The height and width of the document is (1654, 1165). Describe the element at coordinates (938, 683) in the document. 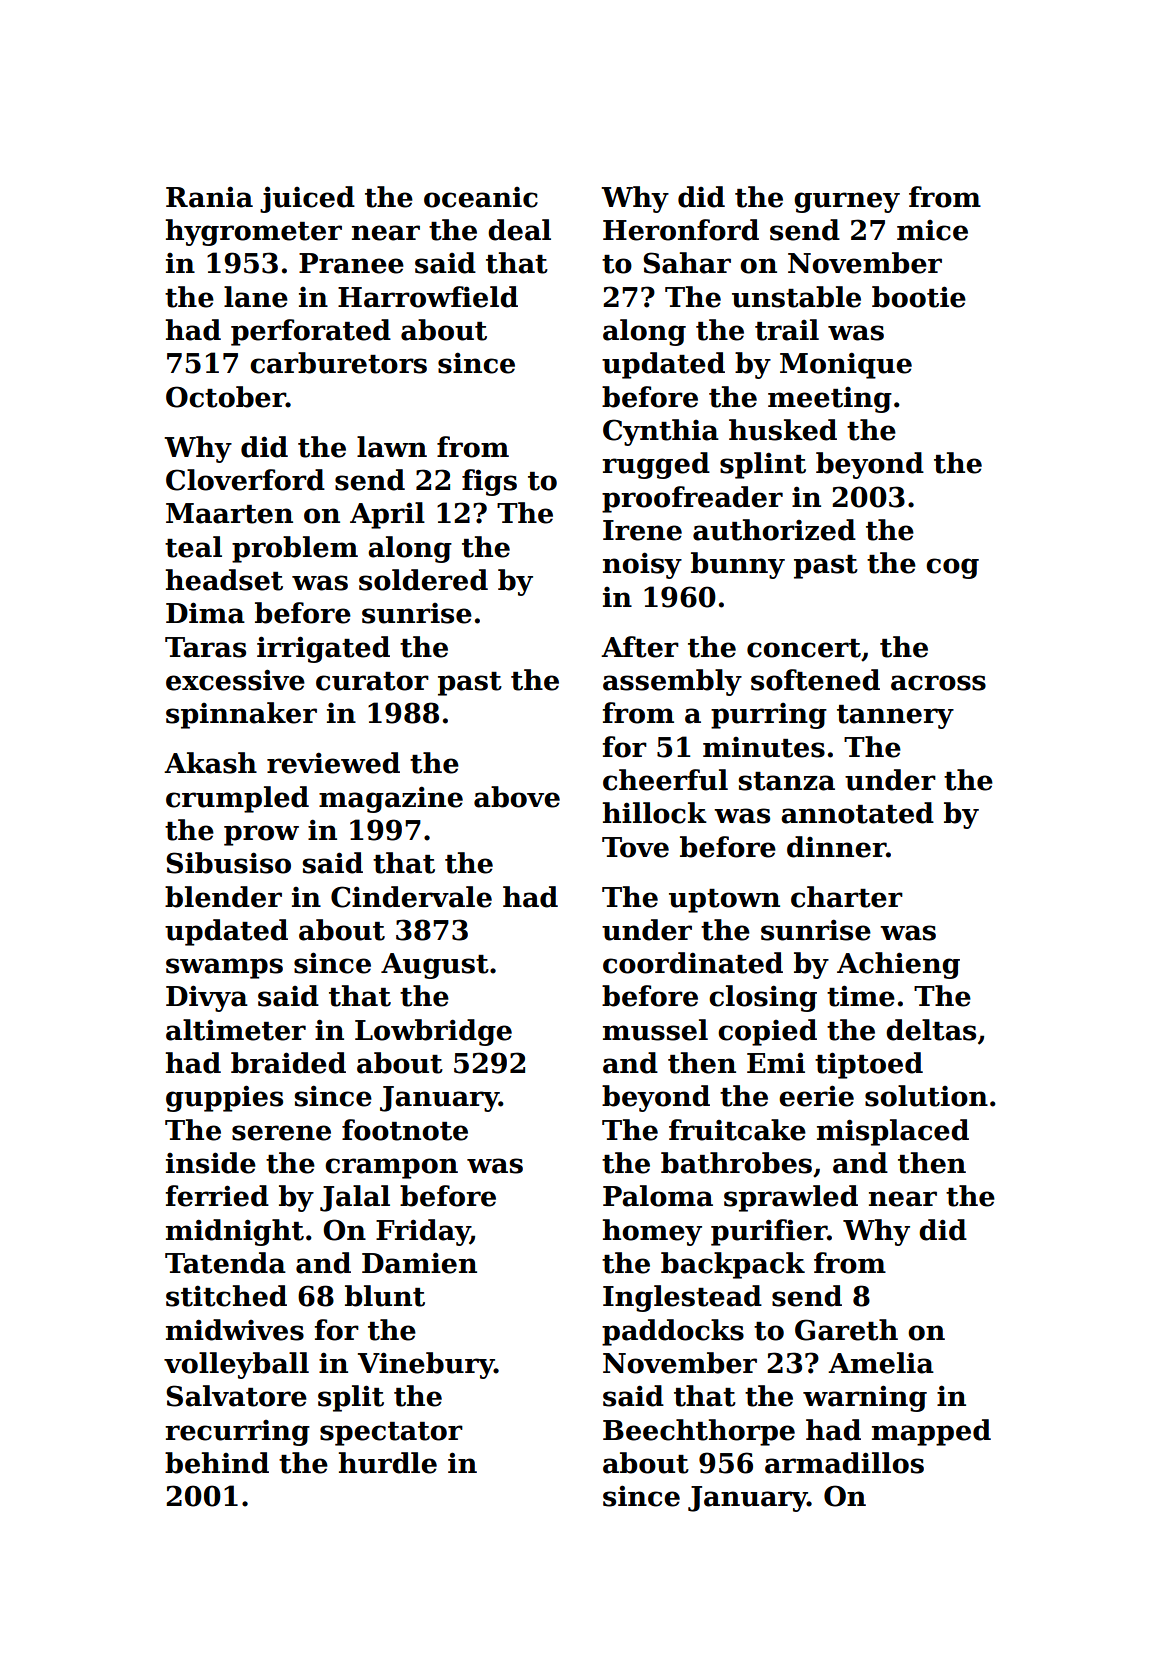

I see `across` at that location.
